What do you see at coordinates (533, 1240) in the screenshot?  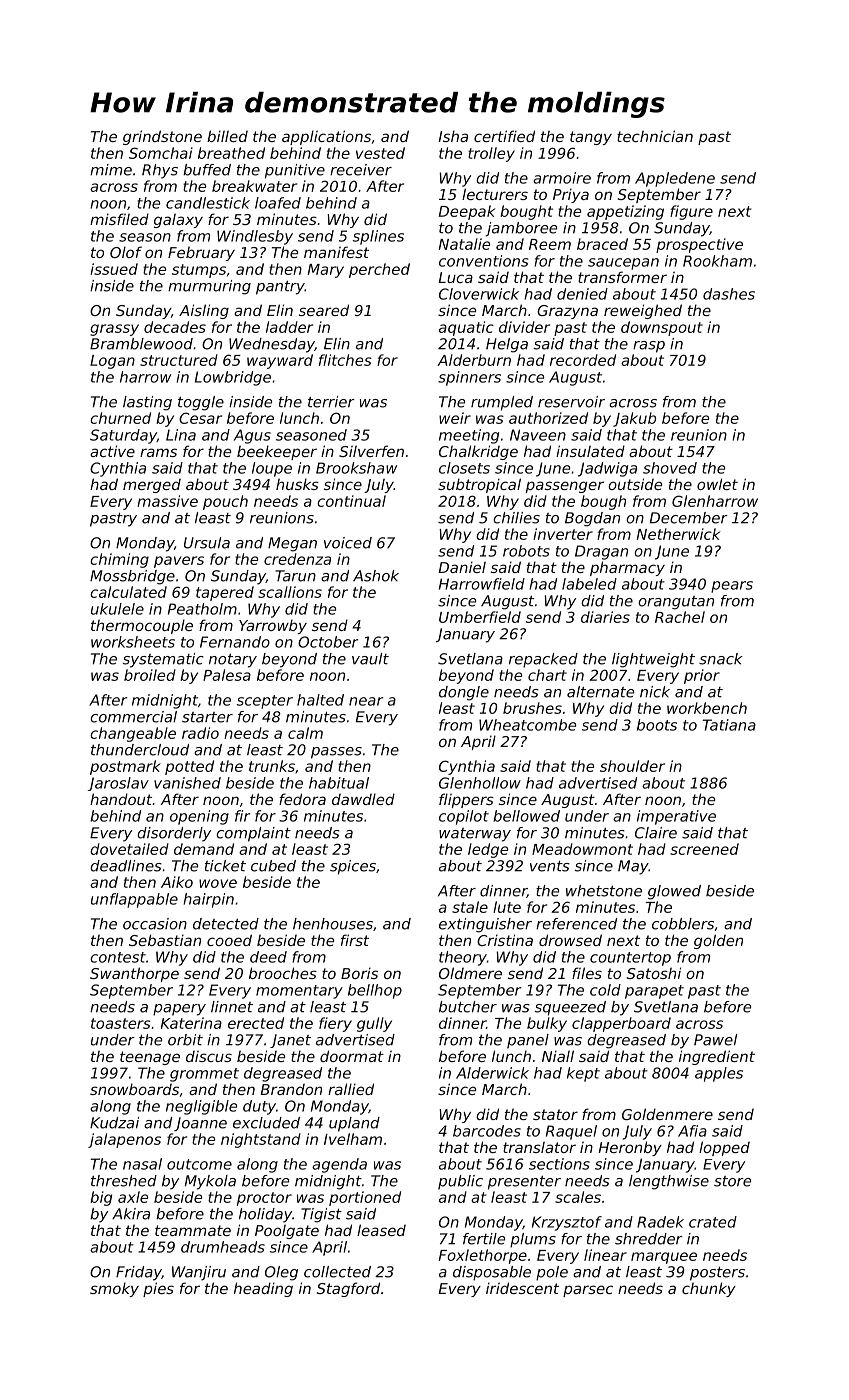 I see `plums` at bounding box center [533, 1240].
